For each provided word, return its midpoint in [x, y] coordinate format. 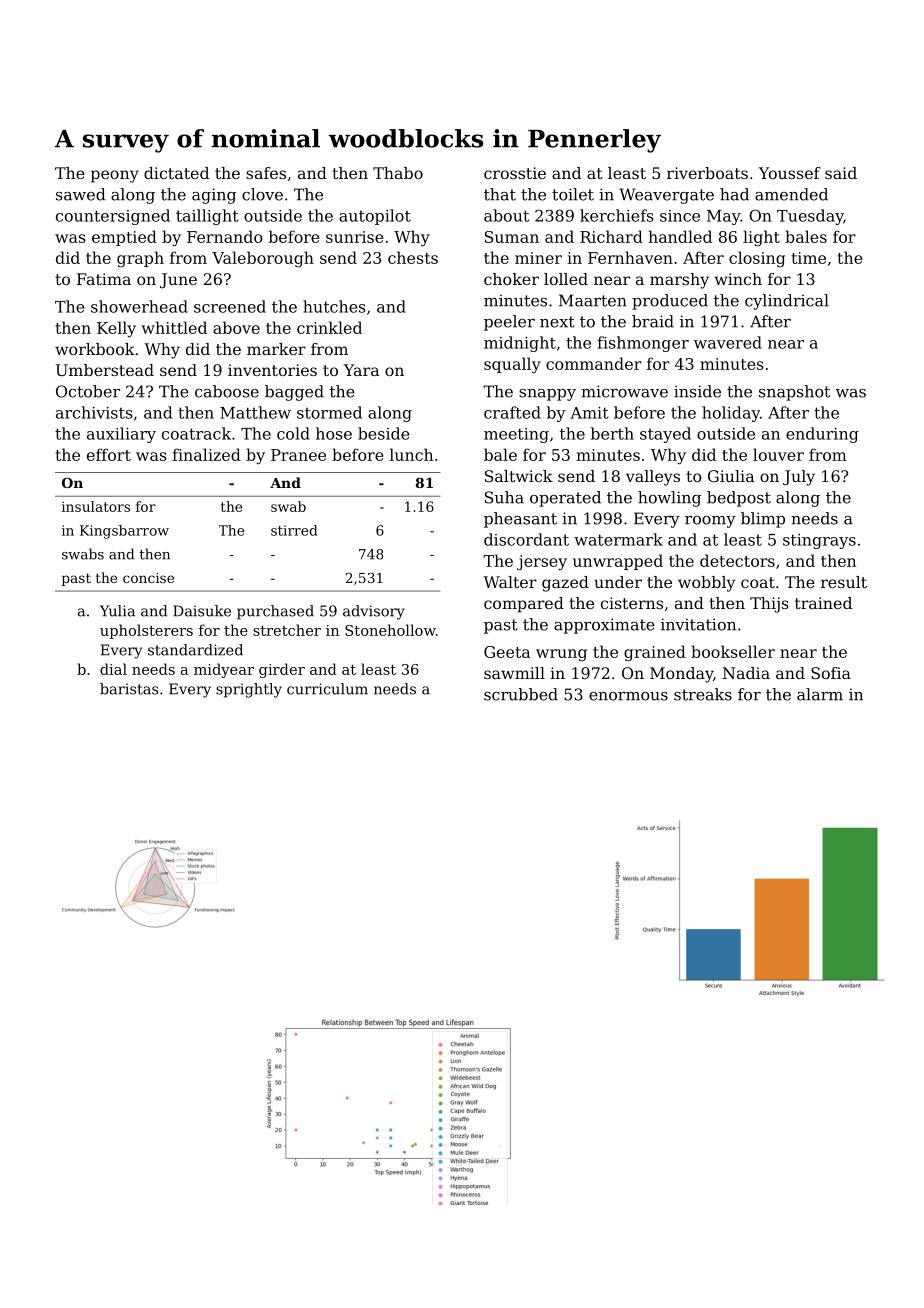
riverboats [707, 173]
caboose [227, 391]
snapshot [794, 393]
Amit [589, 413]
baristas [129, 689]
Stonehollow [390, 630]
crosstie [515, 173]
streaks [703, 694]
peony [115, 176]
